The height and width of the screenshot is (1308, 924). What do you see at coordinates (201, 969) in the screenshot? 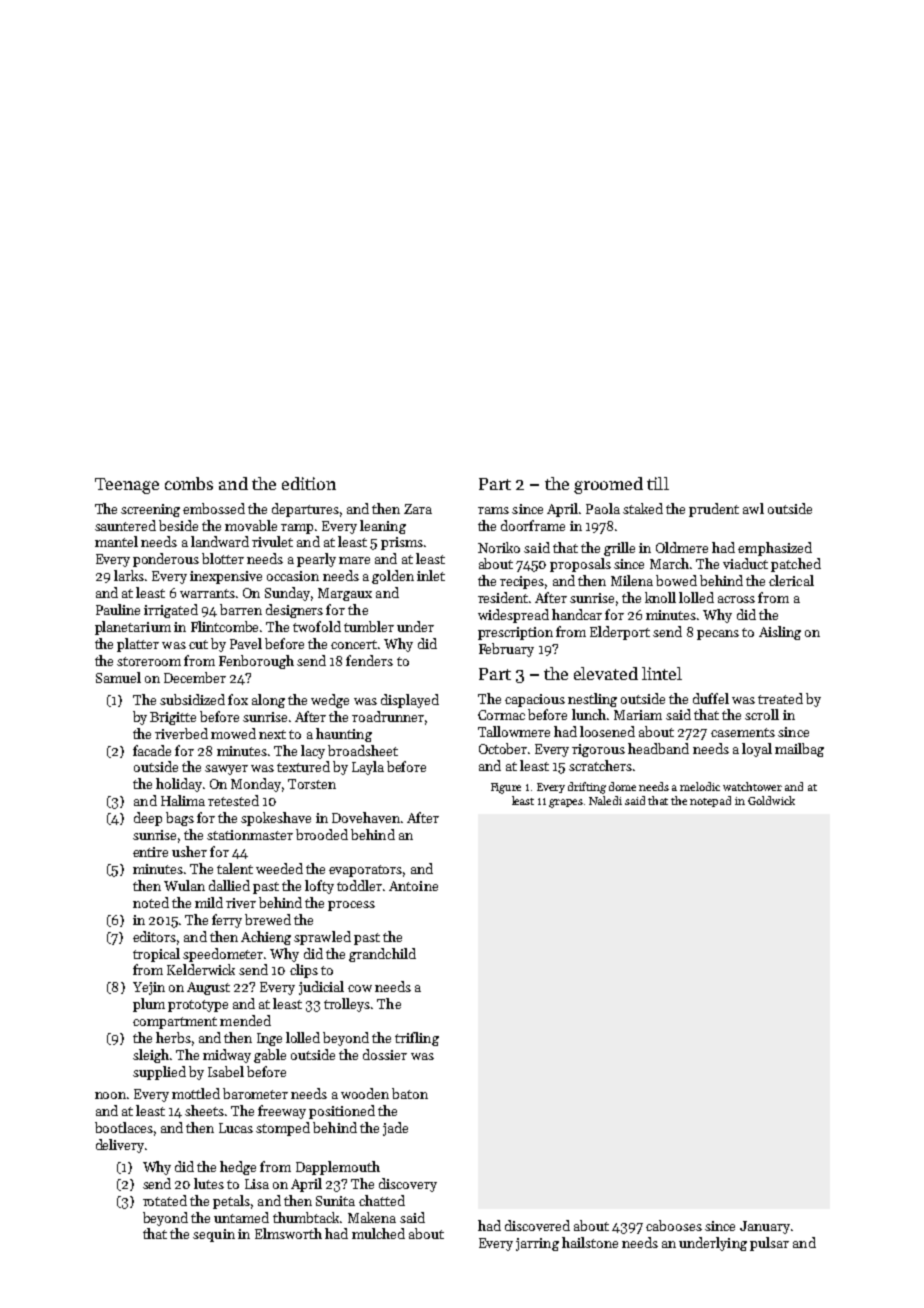
I see `Kelderwick` at bounding box center [201, 969].
